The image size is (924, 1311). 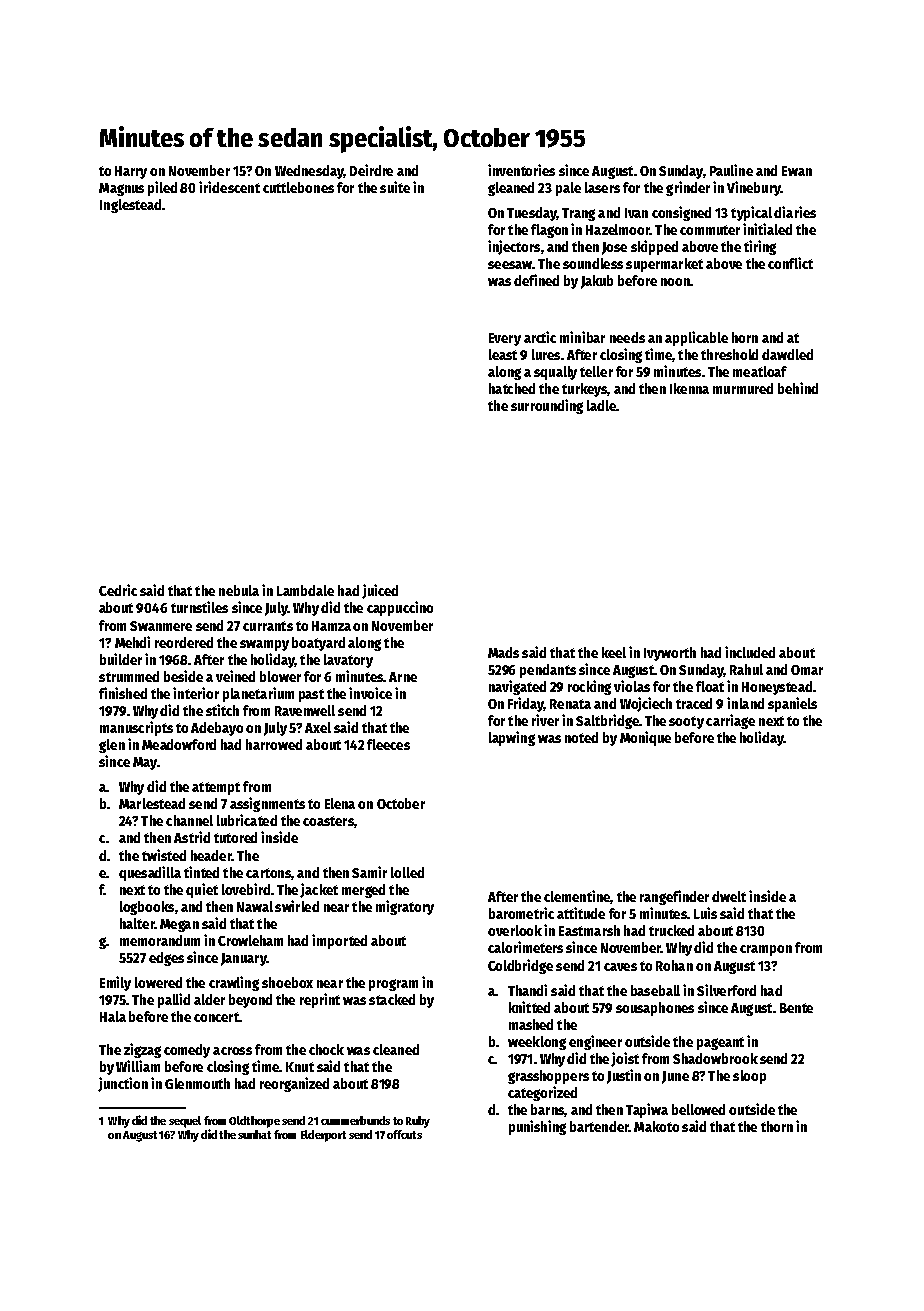 I want to click on lapwing, so click(x=512, y=738).
